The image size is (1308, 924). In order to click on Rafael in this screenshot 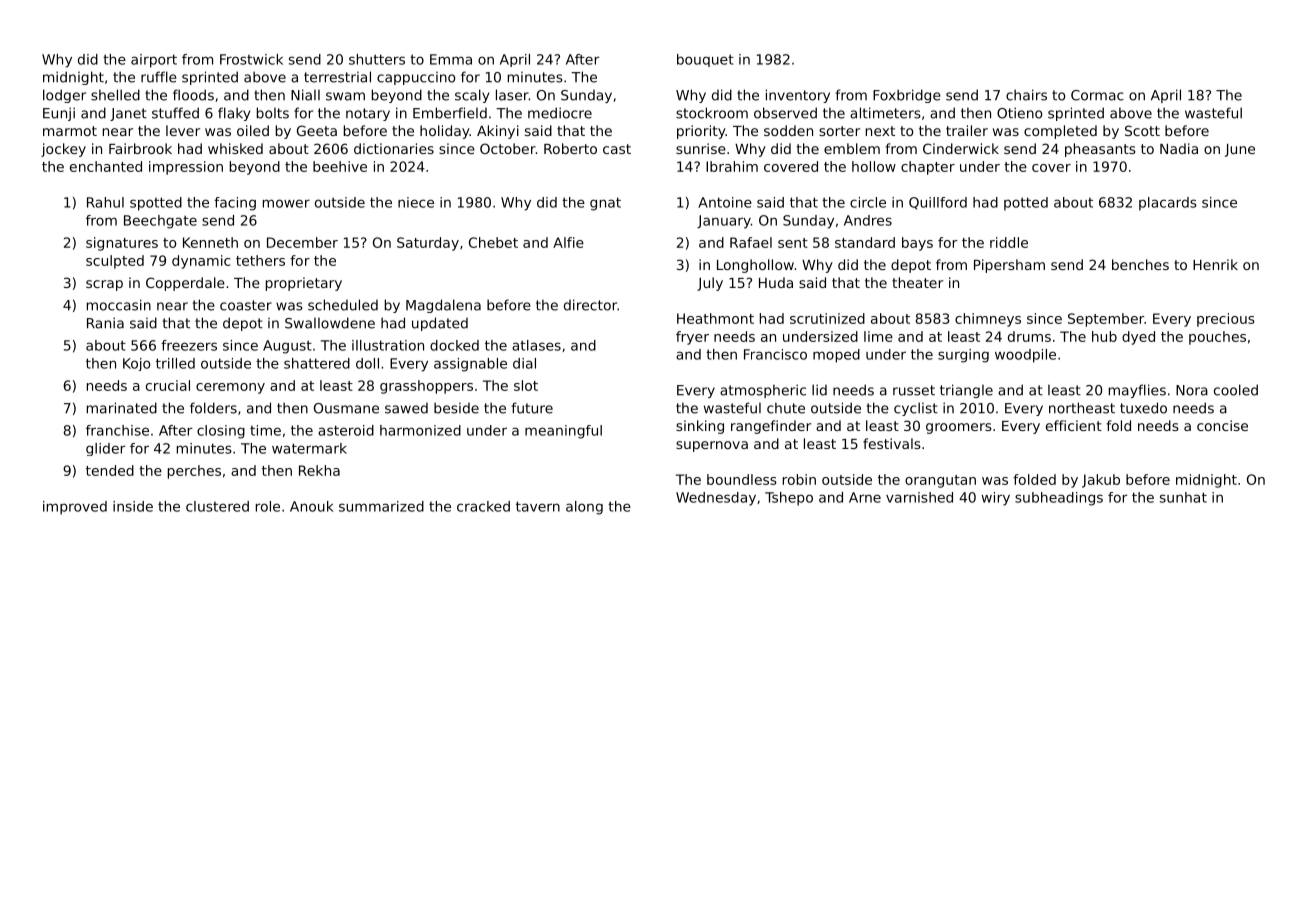, I will do `click(751, 242)`.
